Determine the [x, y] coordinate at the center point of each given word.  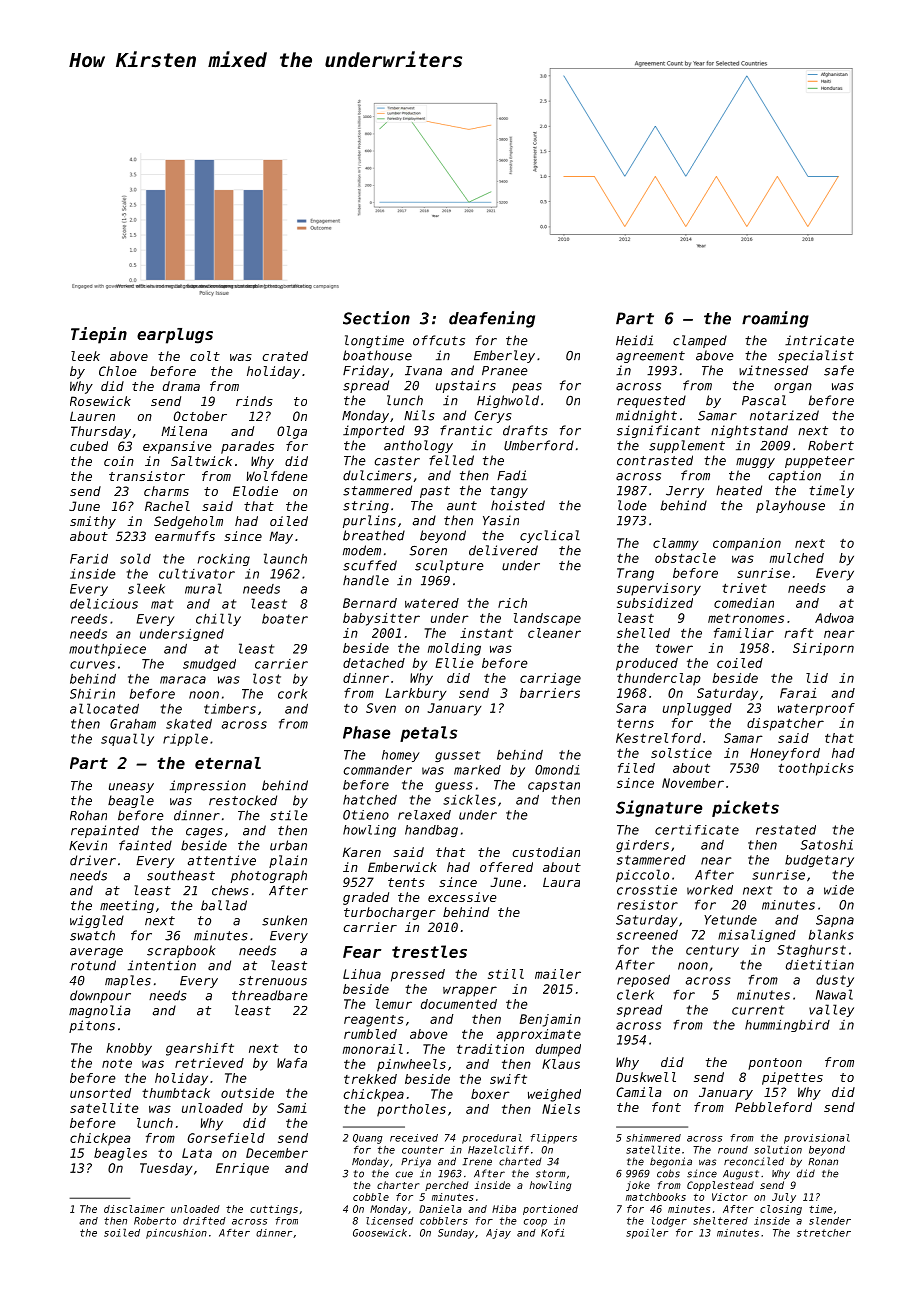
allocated [104, 708]
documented [459, 1004]
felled [451, 460]
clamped [700, 341]
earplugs [175, 336]
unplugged [697, 709]
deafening [492, 319]
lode [632, 505]
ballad [224, 905]
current [758, 1010]
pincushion [176, 1234]
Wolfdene [277, 476]
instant [486, 633]
